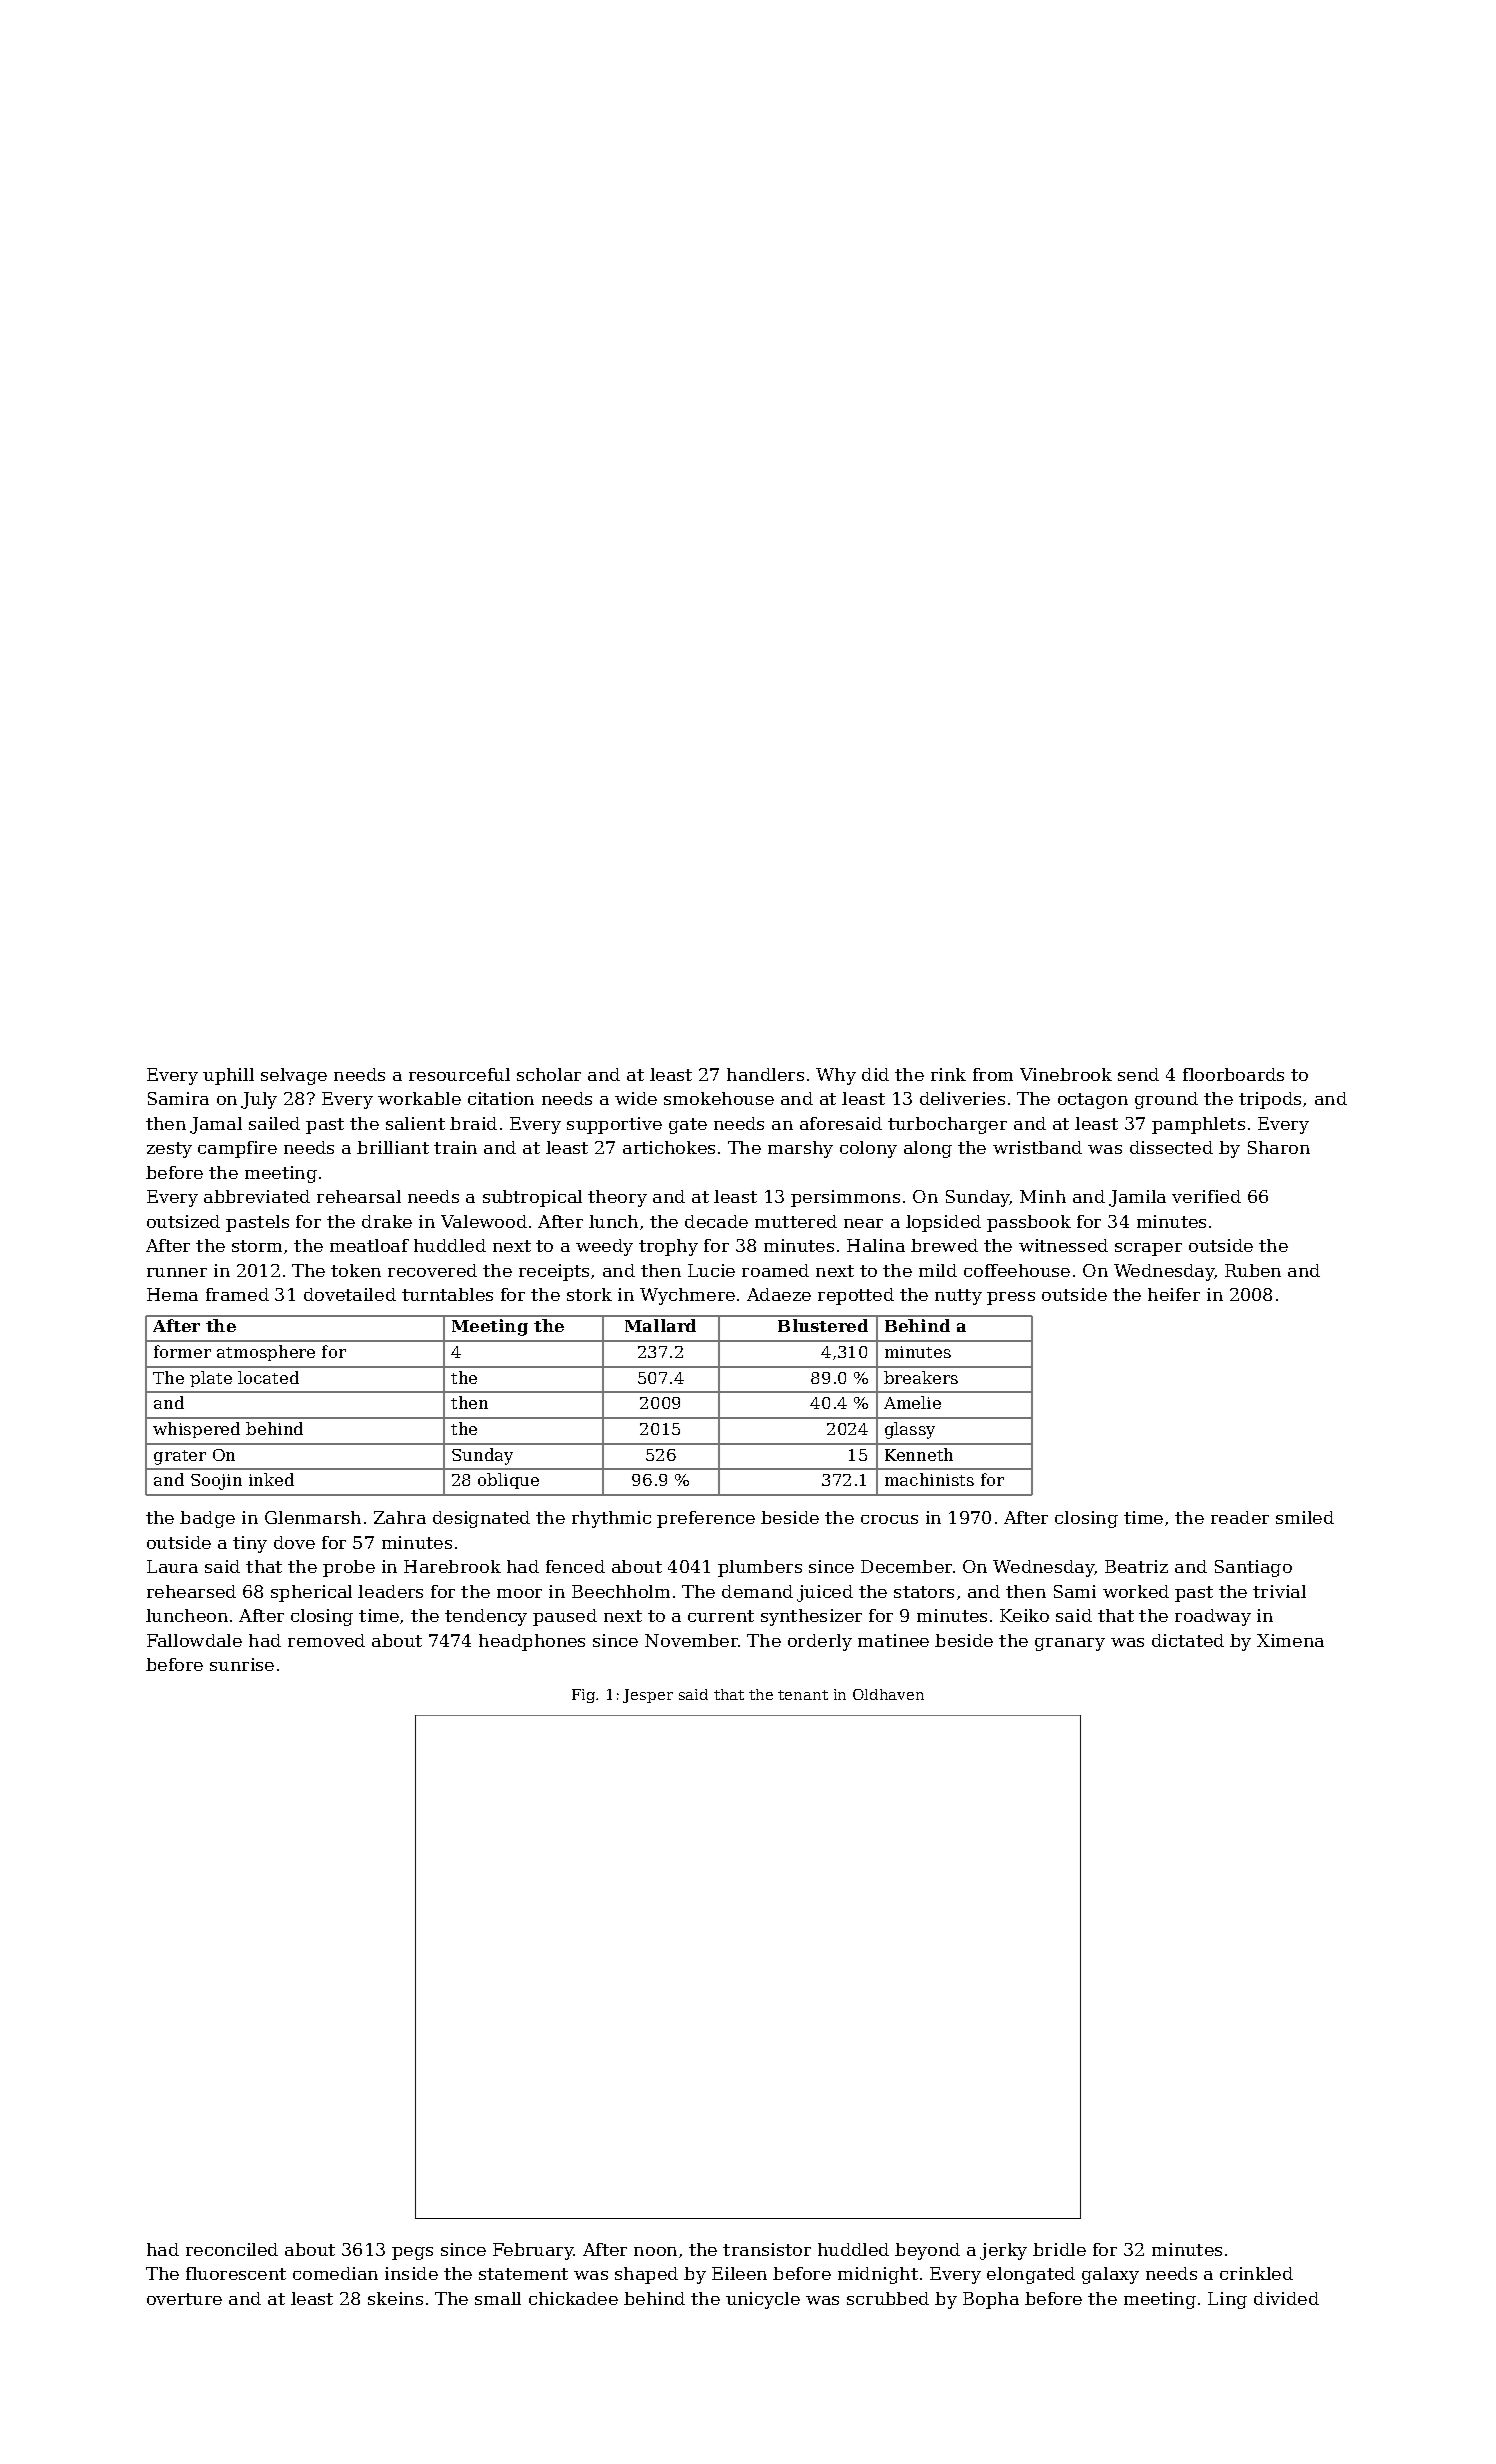  What do you see at coordinates (447, 1294) in the page?
I see `turntables` at bounding box center [447, 1294].
